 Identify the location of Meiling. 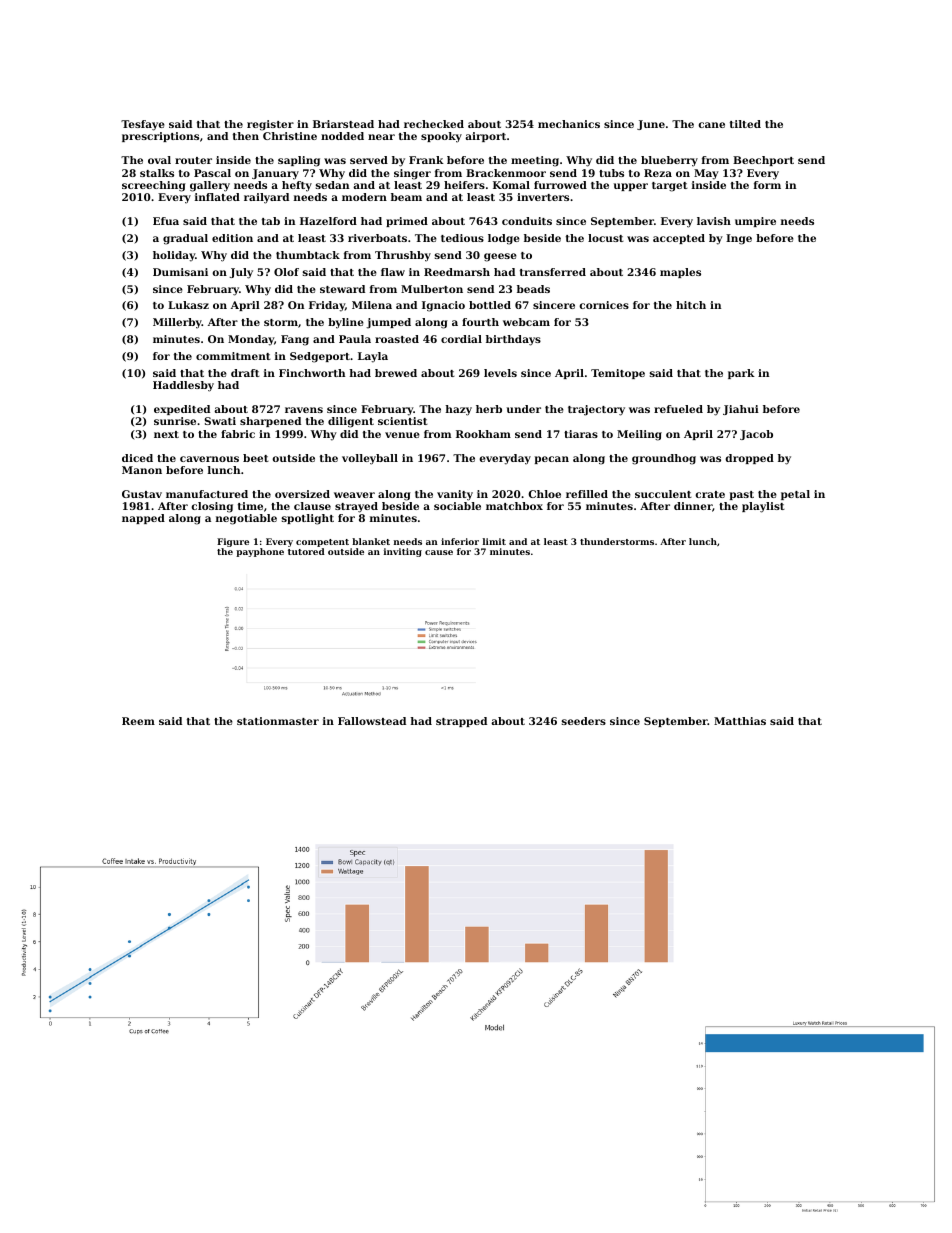
(639, 435).
